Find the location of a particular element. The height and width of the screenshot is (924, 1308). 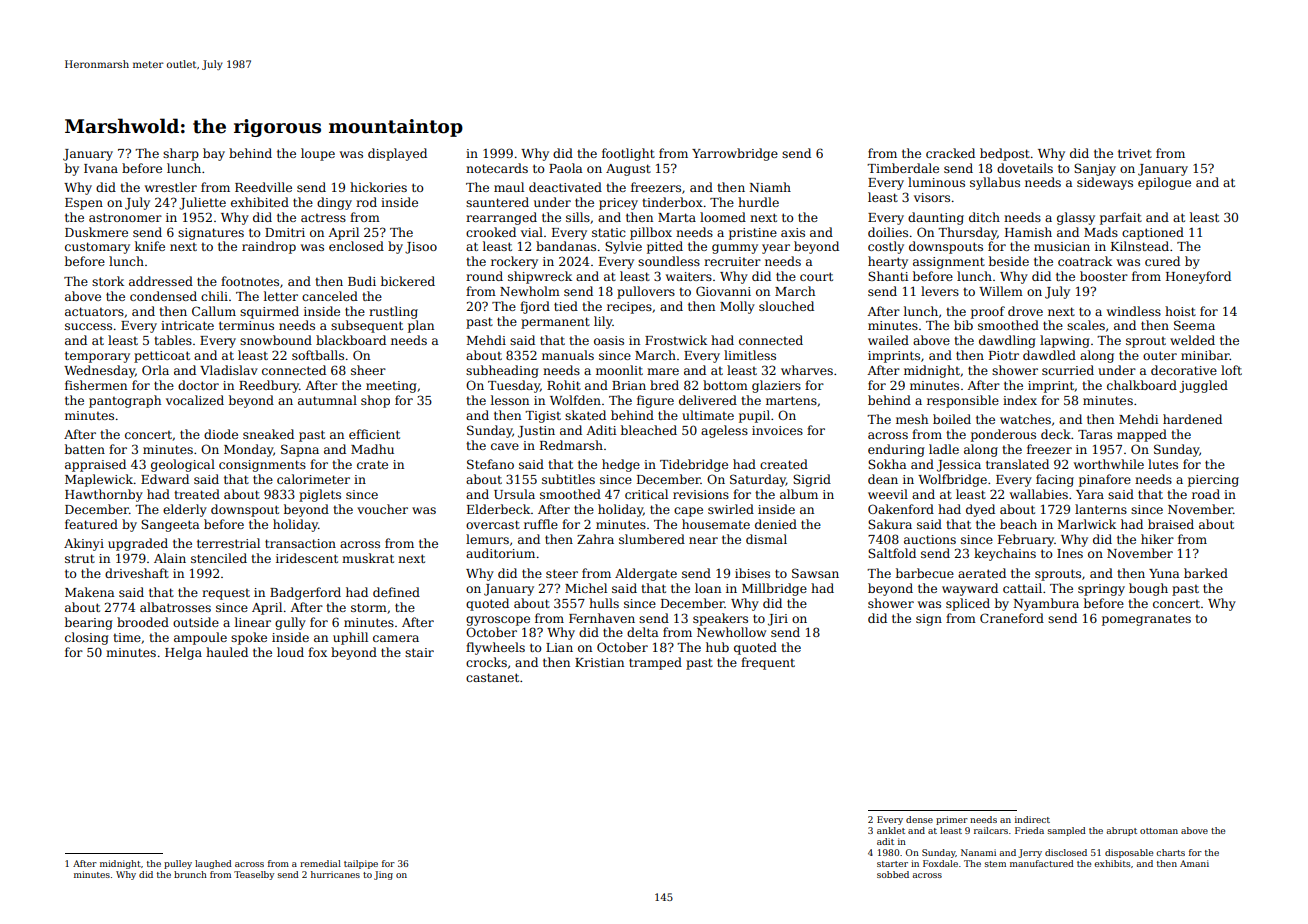

footlight is located at coordinates (628, 154).
